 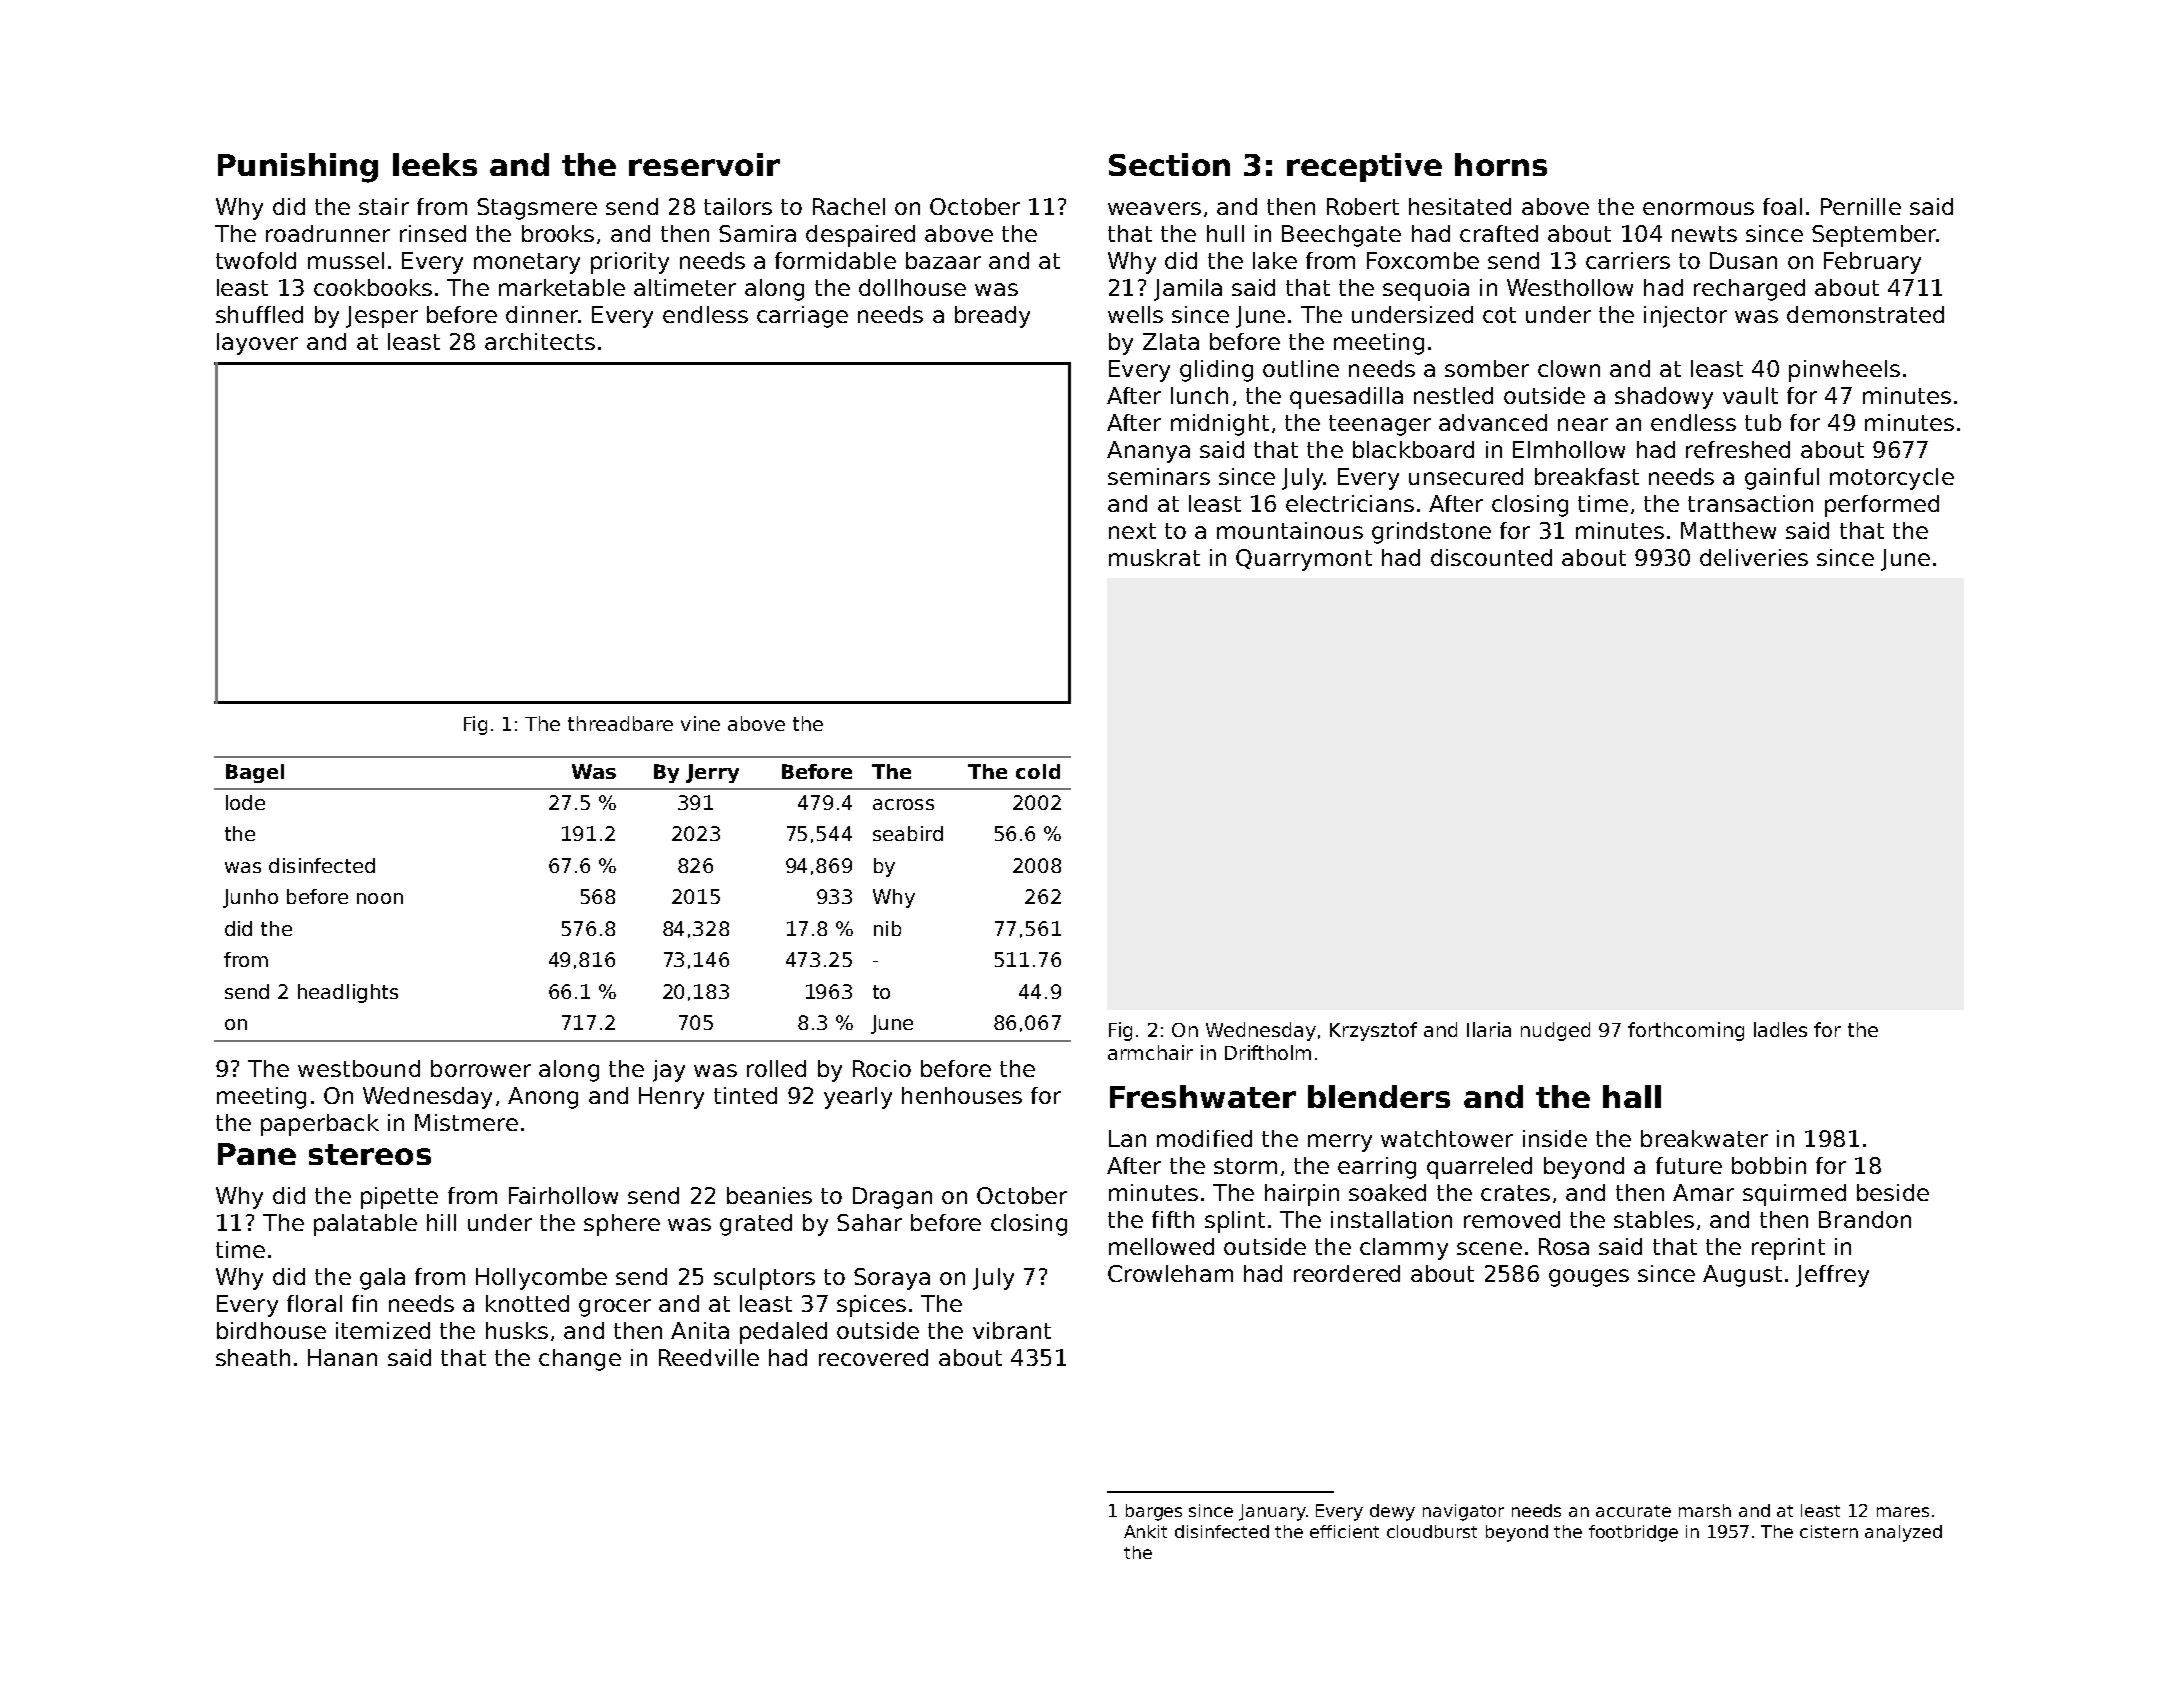 What do you see at coordinates (1589, 1278) in the screenshot?
I see `gouges` at bounding box center [1589, 1278].
